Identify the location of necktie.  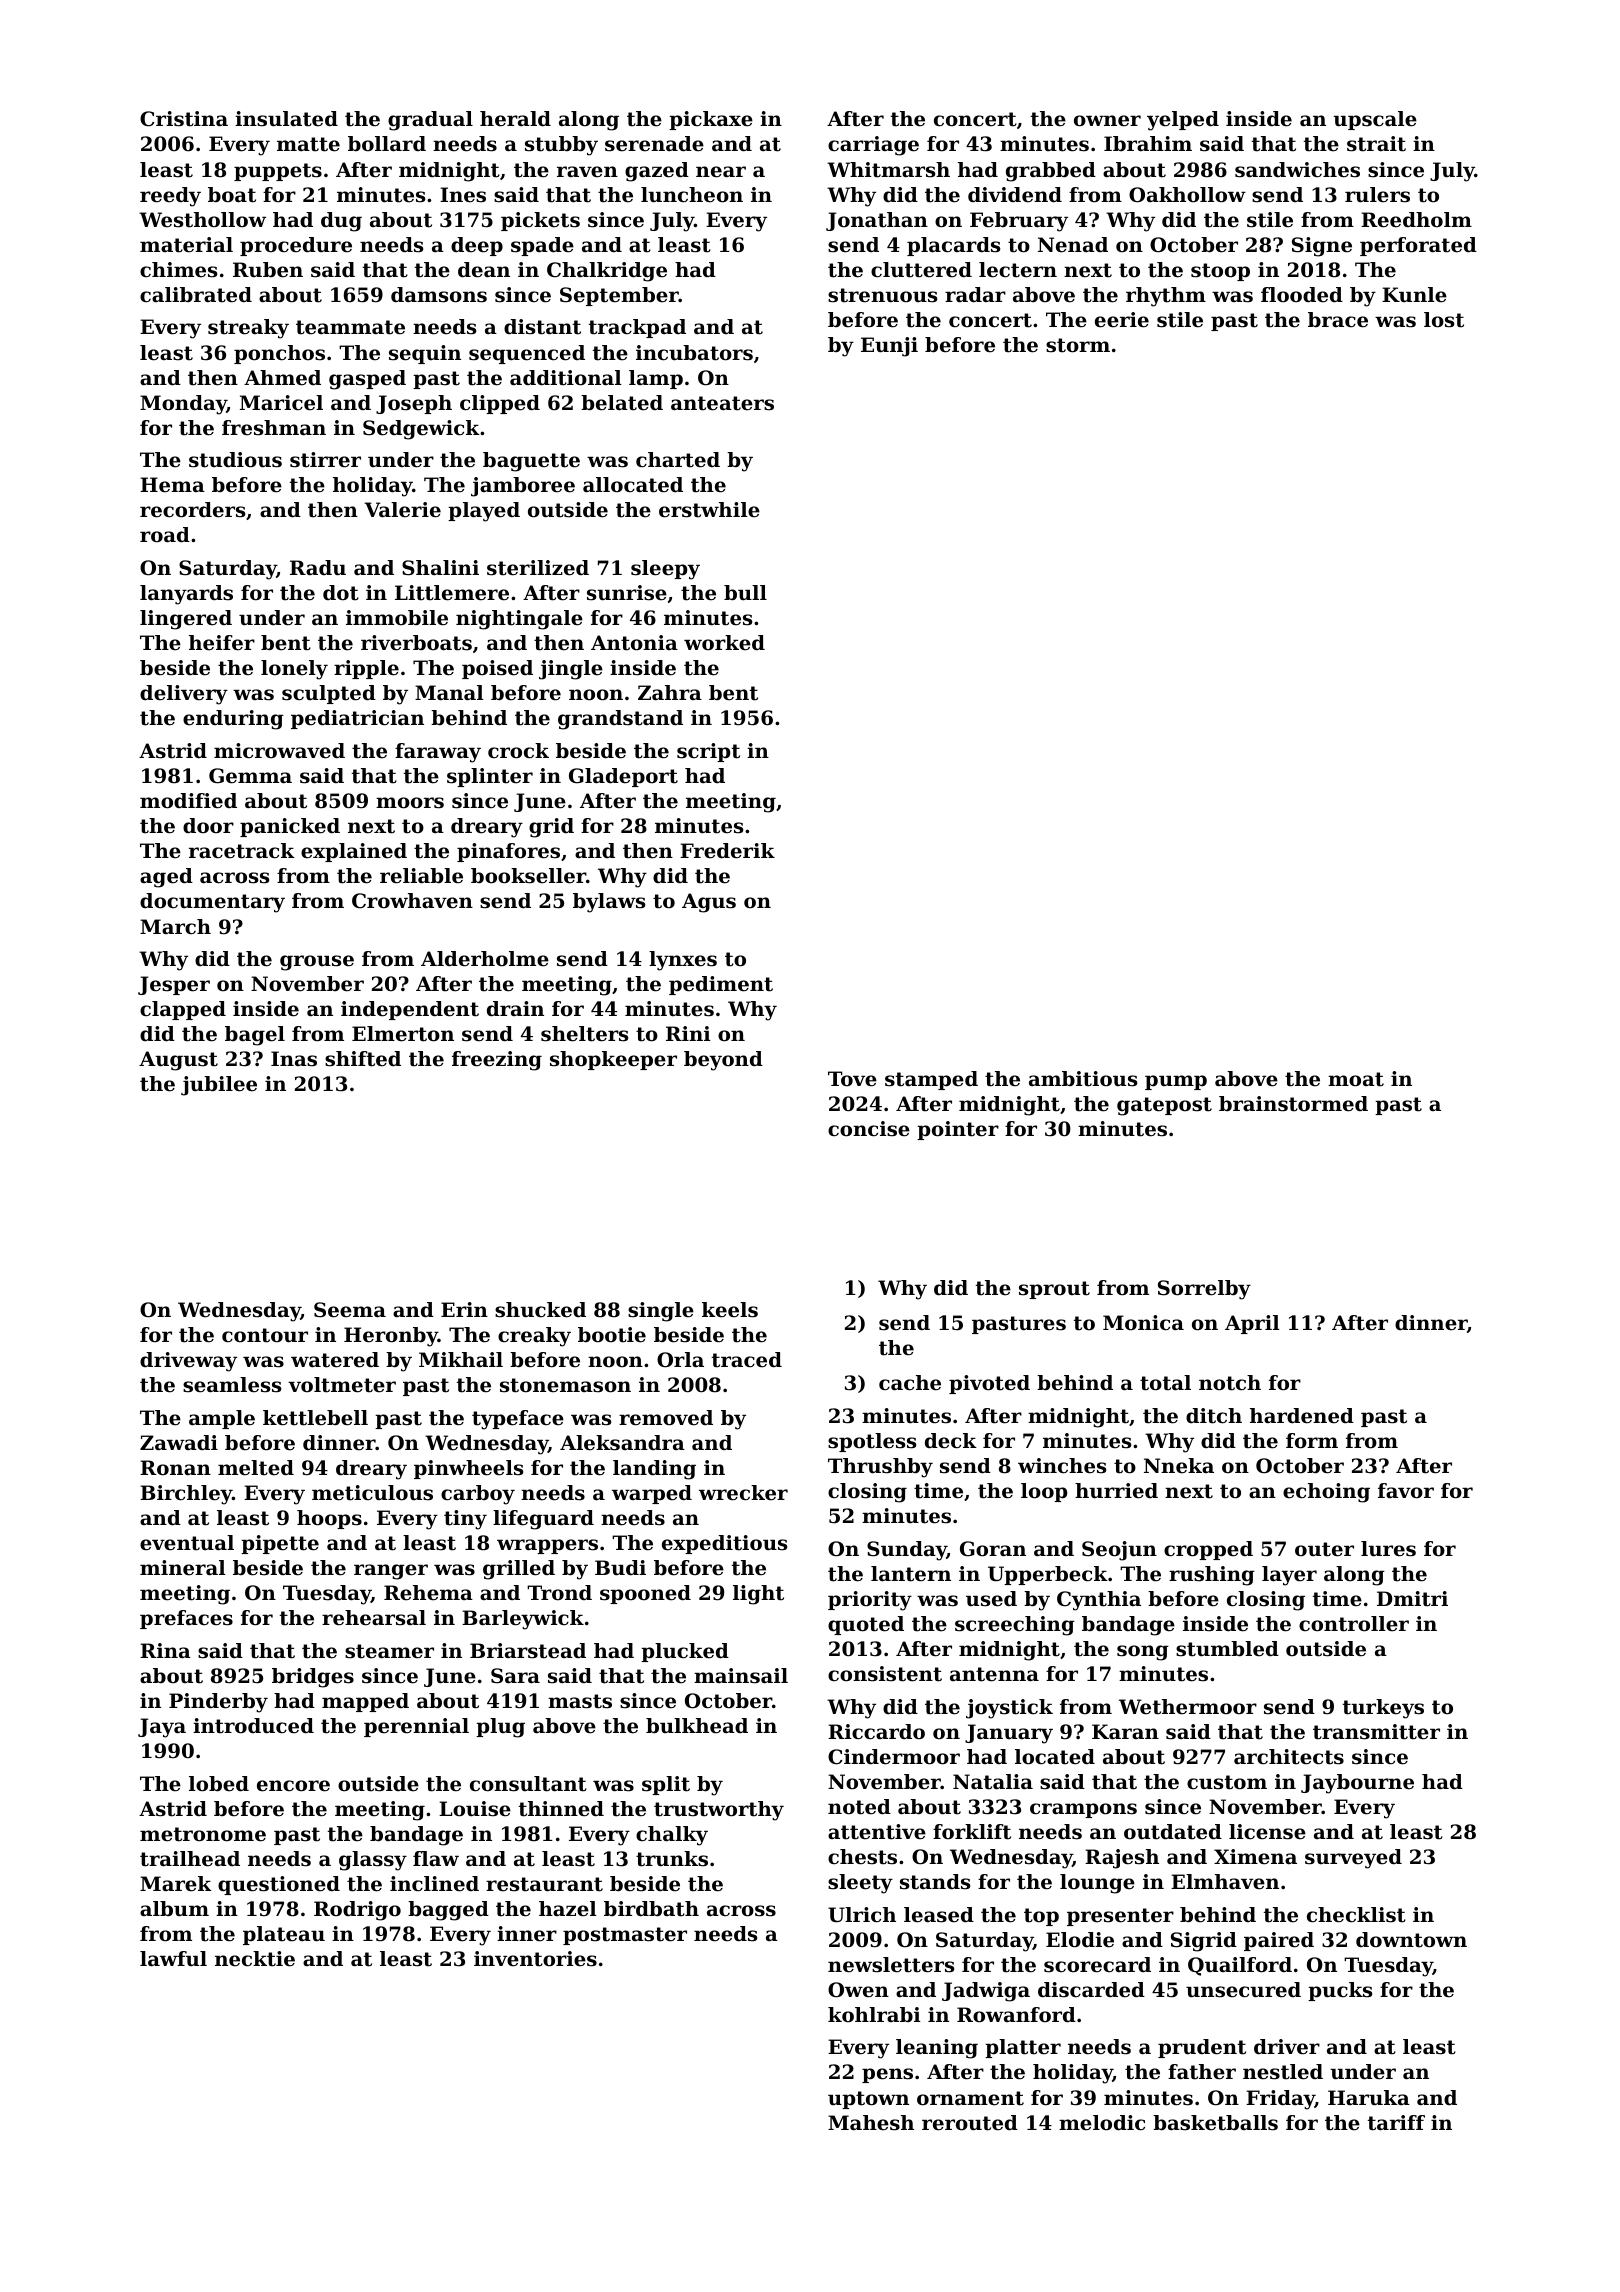
(255, 1959).
